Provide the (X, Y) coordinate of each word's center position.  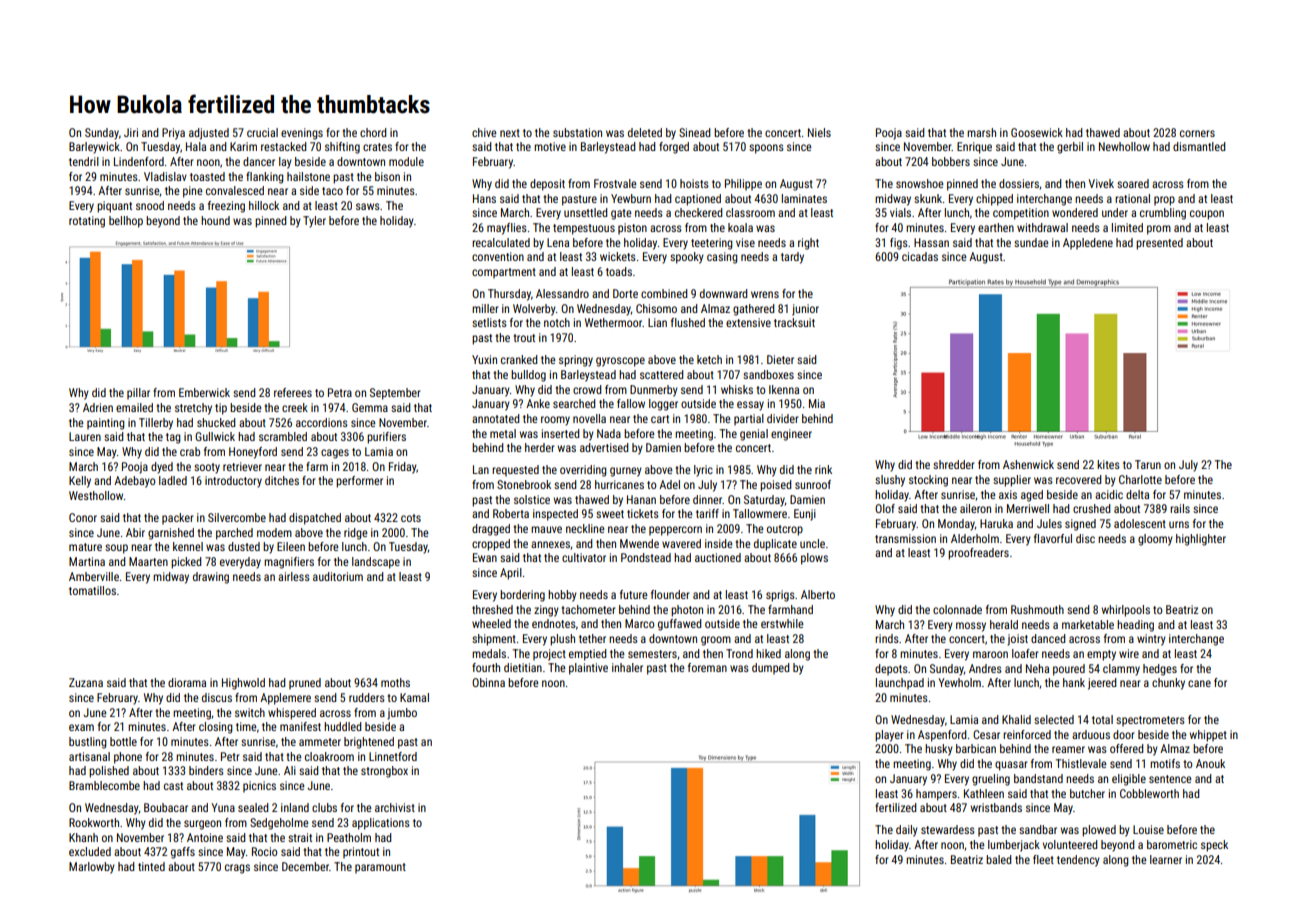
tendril (84, 161)
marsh (981, 132)
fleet (1043, 859)
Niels (819, 132)
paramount (380, 868)
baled (998, 859)
